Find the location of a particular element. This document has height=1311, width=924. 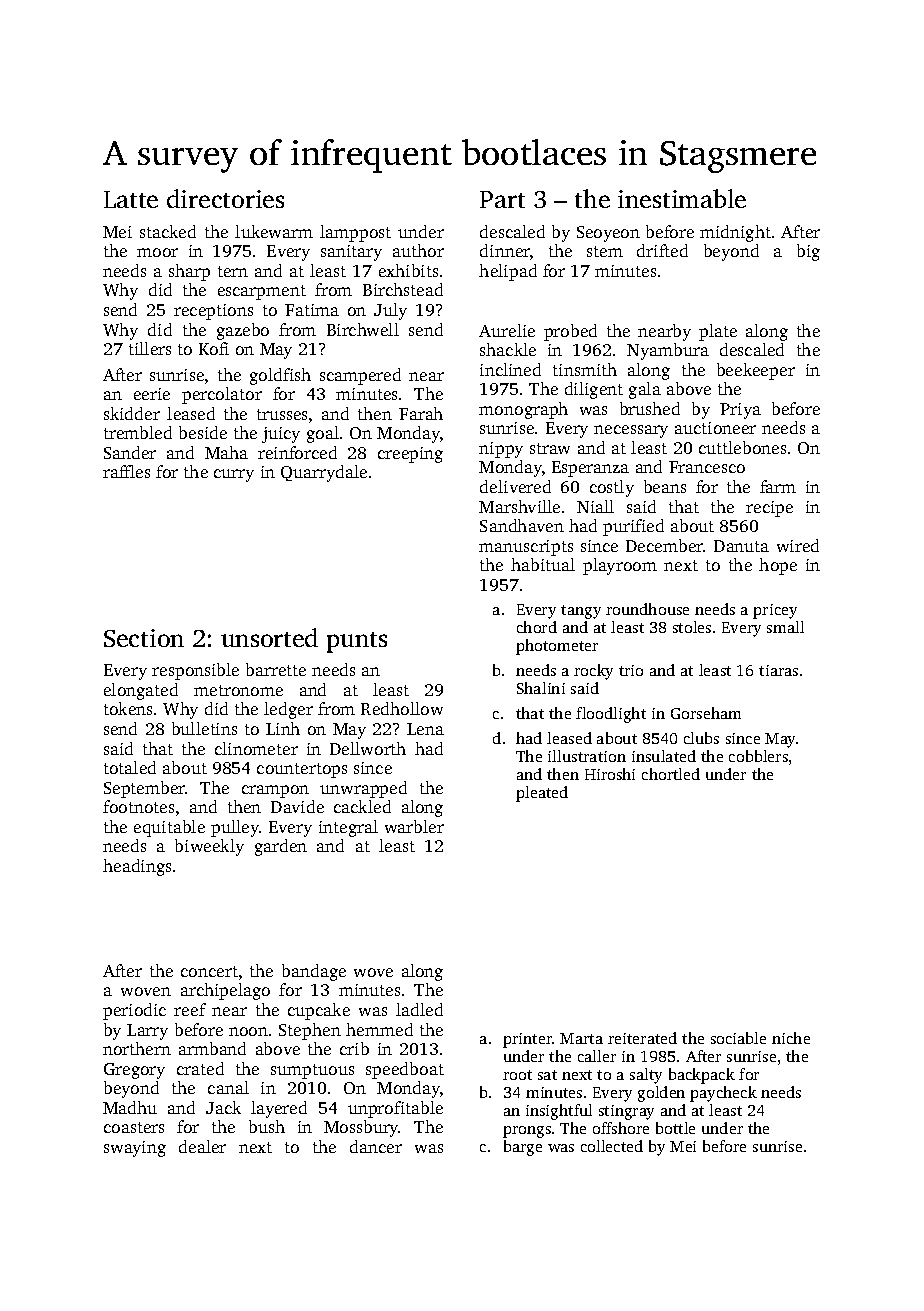

Dellworth is located at coordinates (368, 748).
